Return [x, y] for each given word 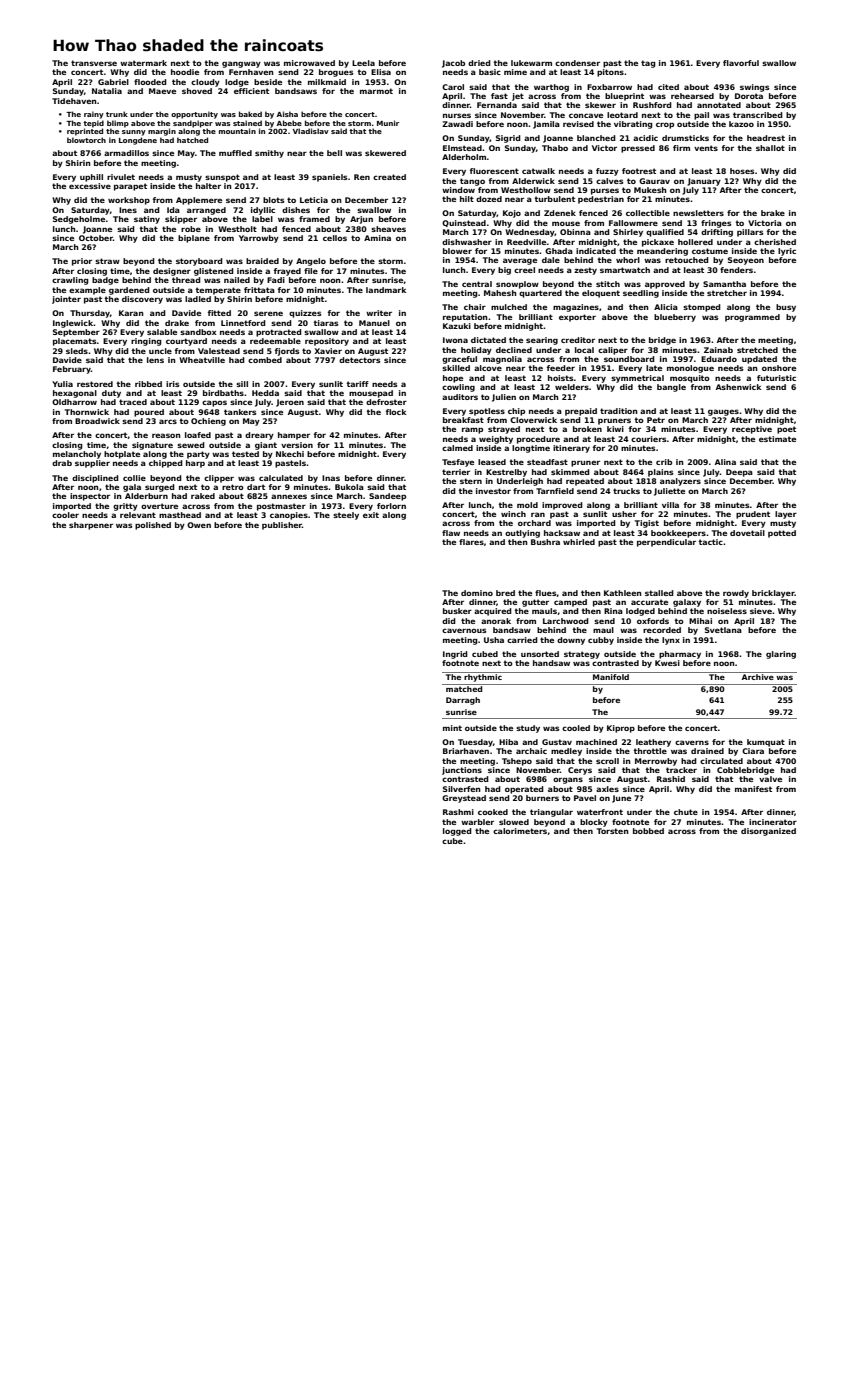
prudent [753, 515]
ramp [472, 430]
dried [479, 63]
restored [95, 384]
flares [471, 542]
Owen [199, 525]
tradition [619, 411]
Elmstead [462, 148]
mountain [237, 131]
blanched [596, 138]
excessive [90, 186]
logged [457, 832]
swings [754, 88]
